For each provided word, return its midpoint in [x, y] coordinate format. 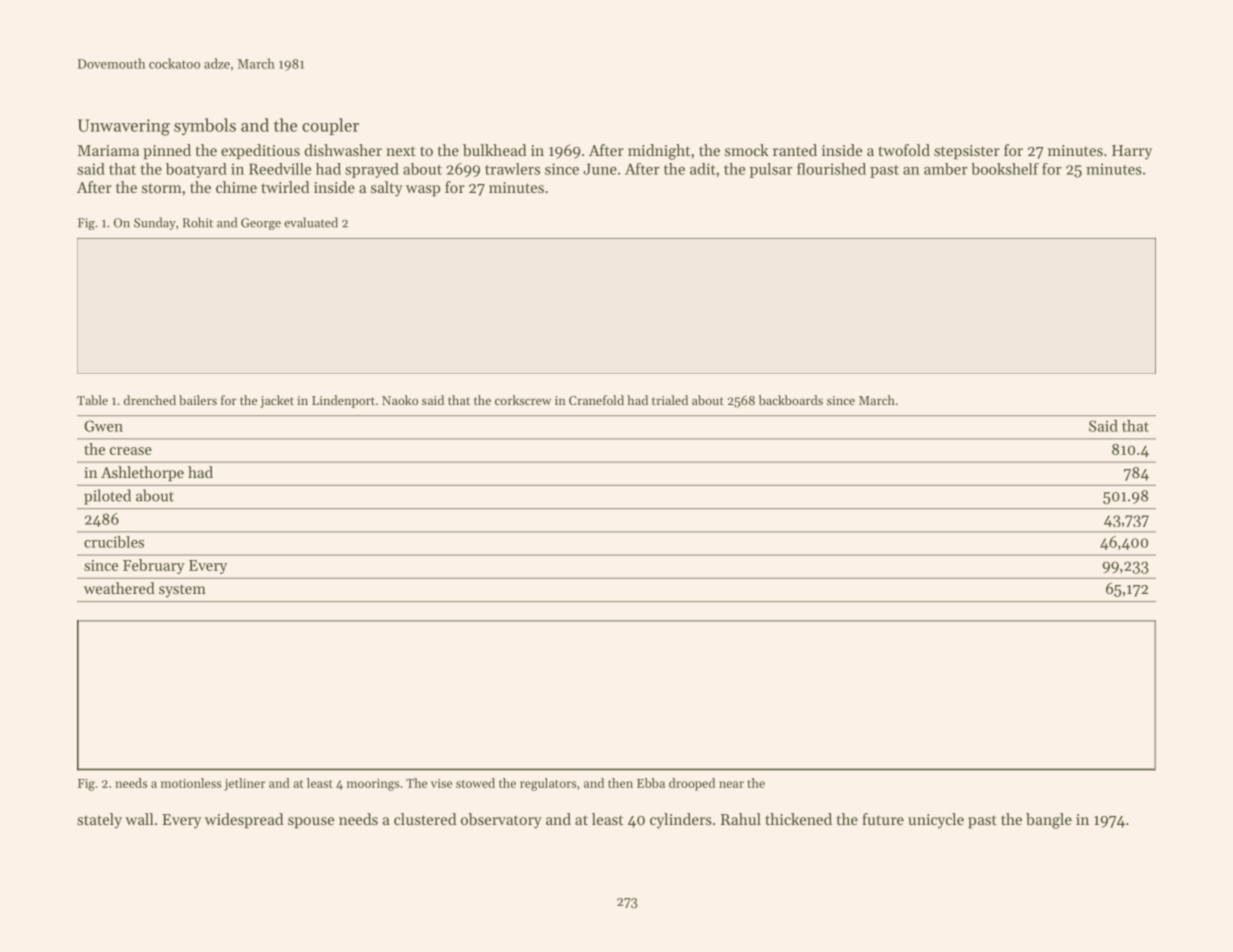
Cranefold [596, 400]
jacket [277, 401]
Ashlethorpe [142, 473]
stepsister [967, 152]
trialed [670, 400]
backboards [791, 400]
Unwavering [124, 127]
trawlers [512, 169]
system [182, 591]
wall [139, 819]
